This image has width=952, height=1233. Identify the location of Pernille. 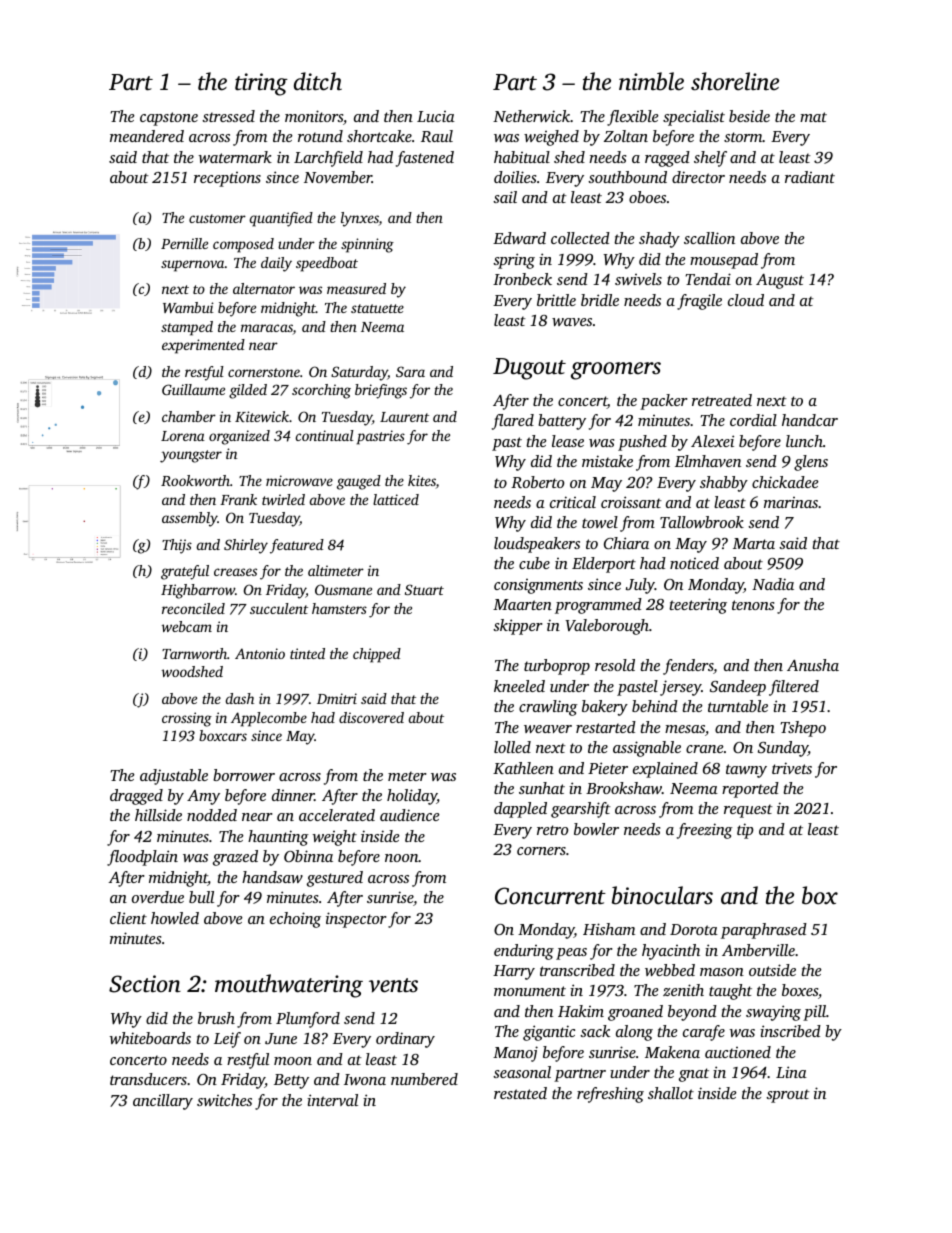
(184, 243).
